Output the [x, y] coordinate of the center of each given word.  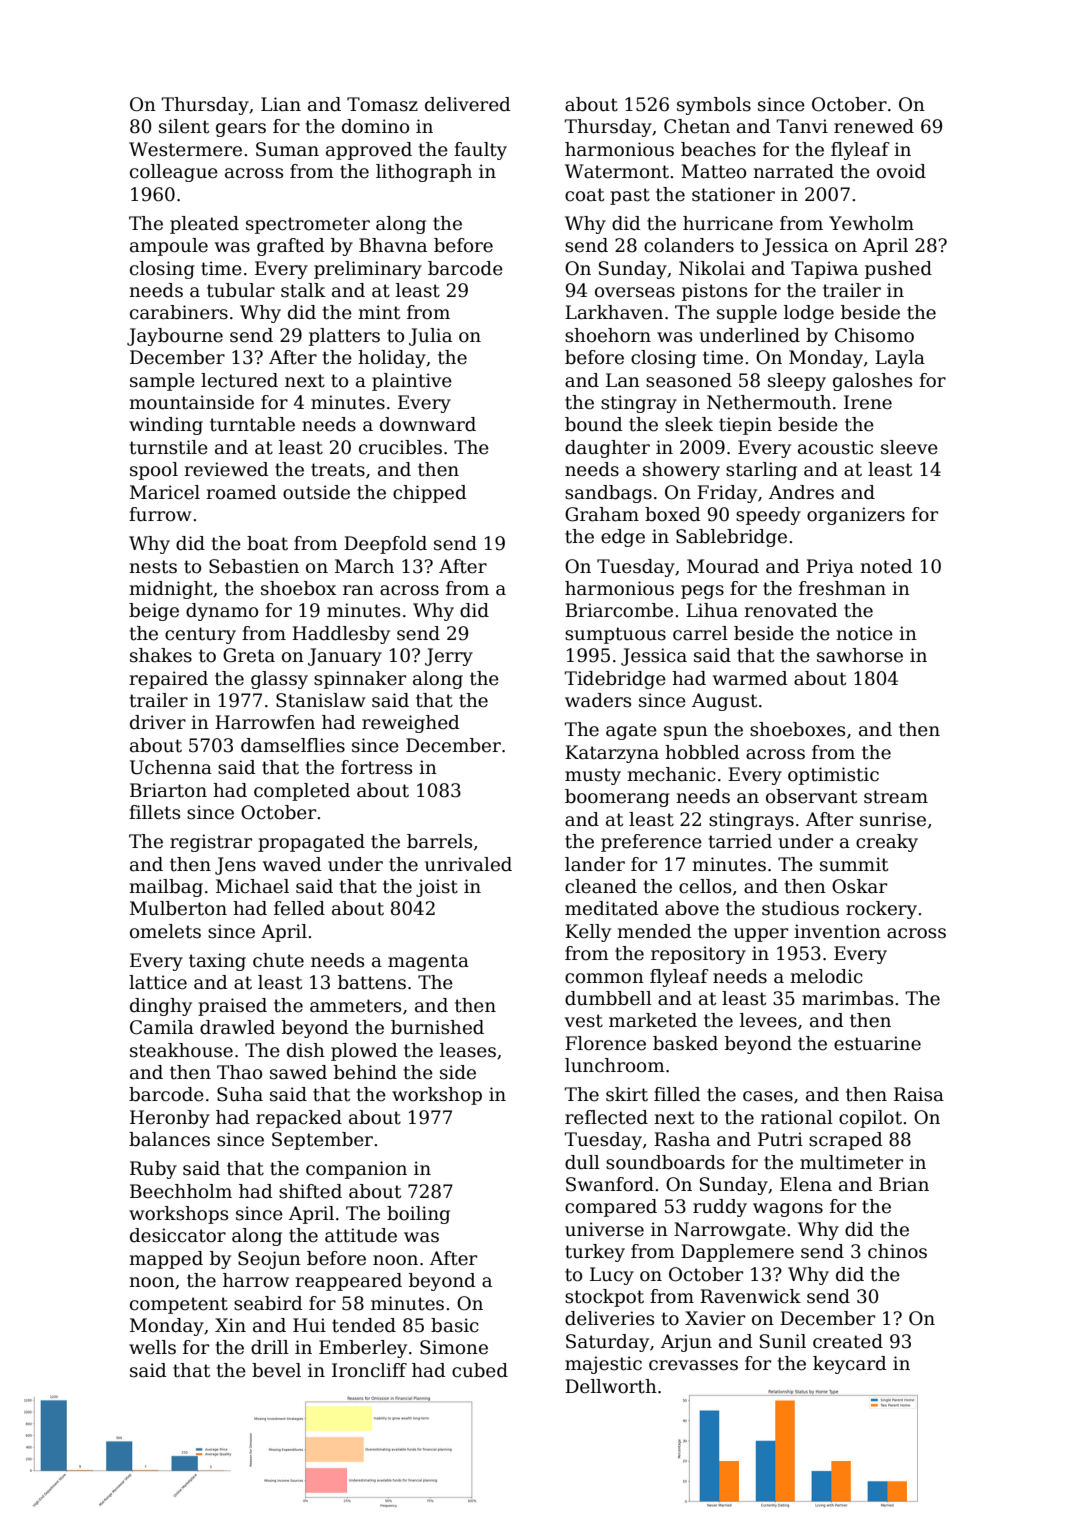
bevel [276, 1370]
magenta [428, 962]
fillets [154, 812]
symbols [714, 106]
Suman [287, 149]
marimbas [847, 998]
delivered [468, 104]
